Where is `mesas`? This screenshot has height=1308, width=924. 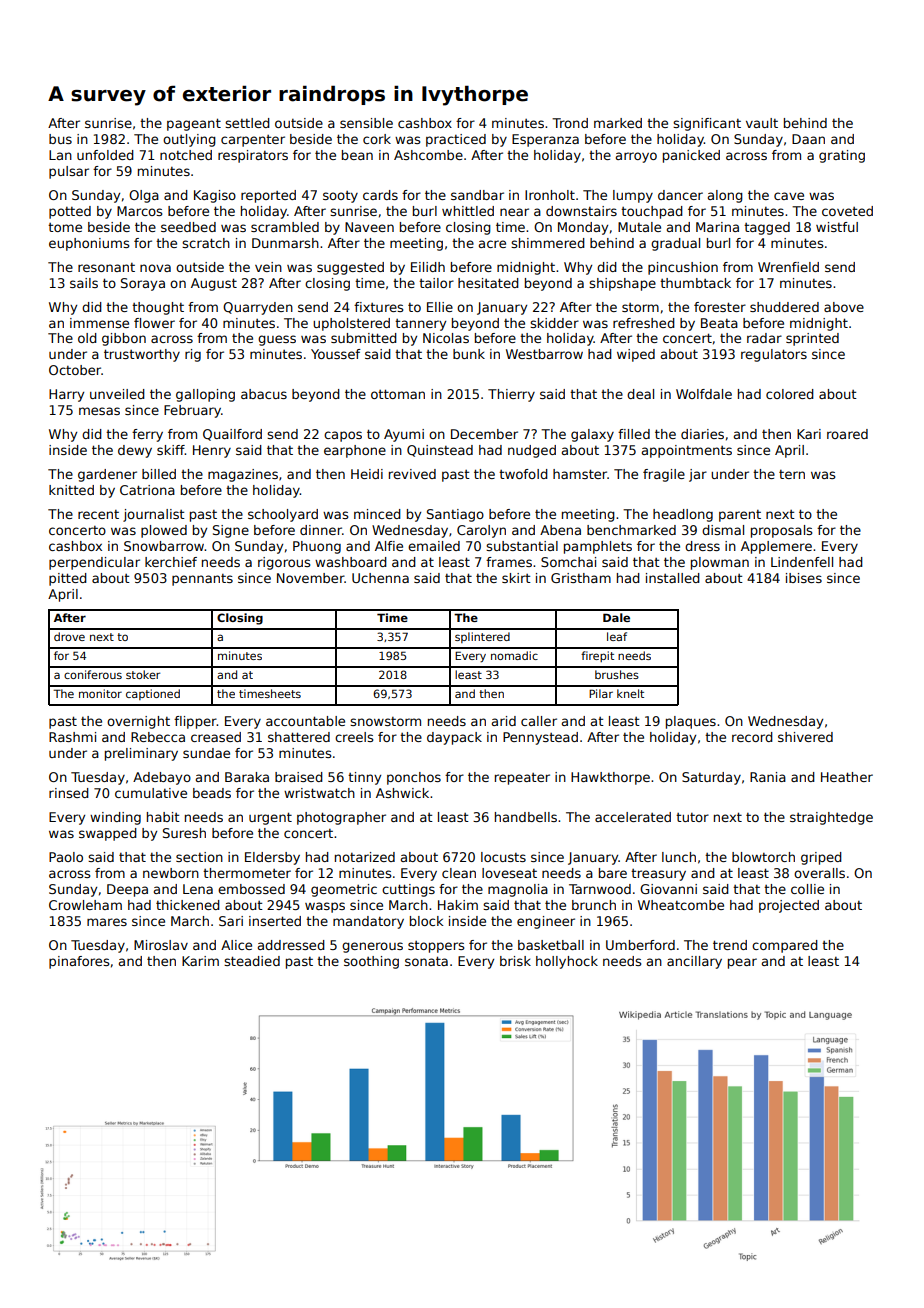 mesas is located at coordinates (99, 411).
